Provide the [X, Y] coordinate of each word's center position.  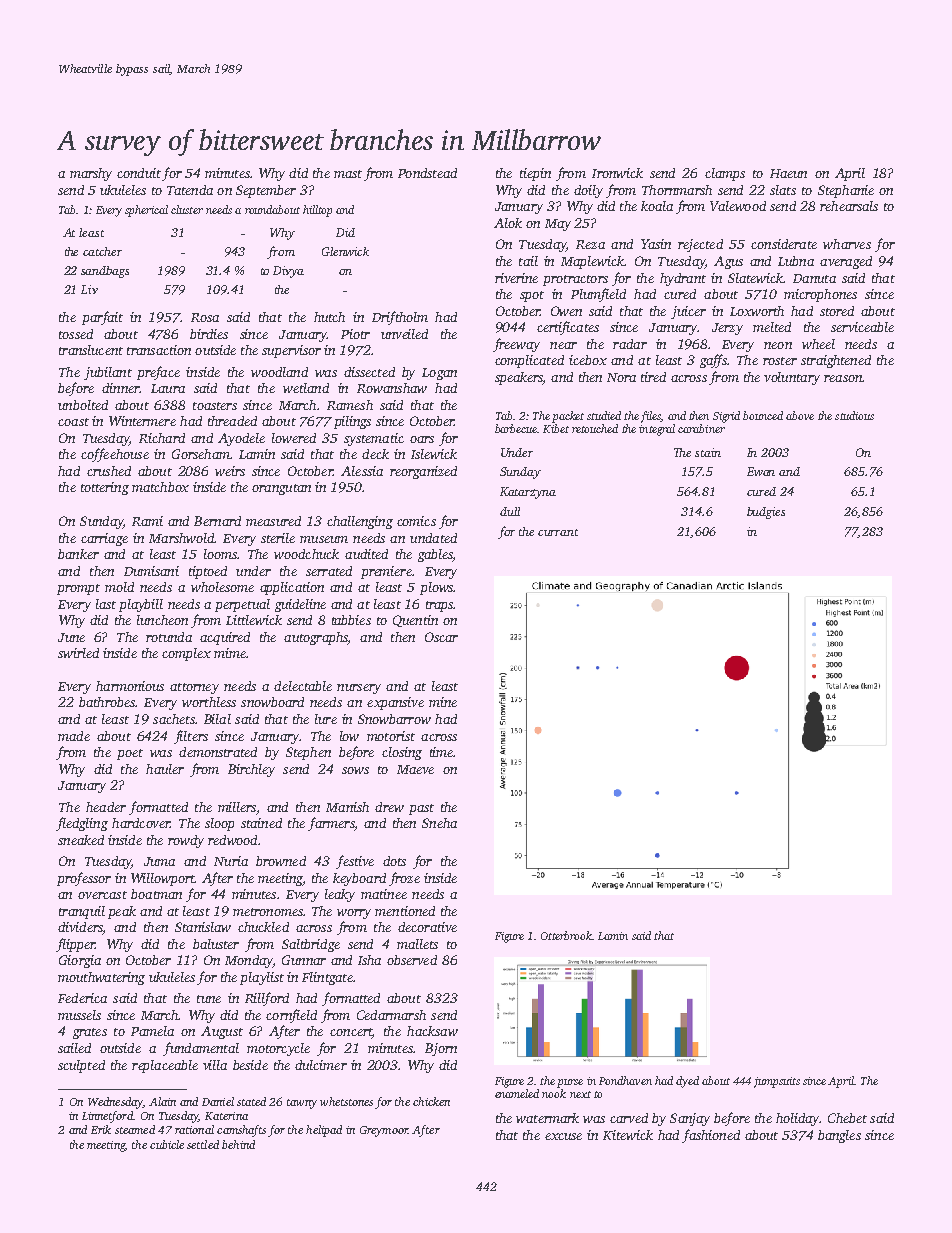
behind [238, 1144]
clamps [725, 174]
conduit [139, 173]
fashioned [711, 1136]
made [74, 736]
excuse [563, 1136]
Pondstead [427, 173]
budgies [766, 513]
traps [439, 606]
